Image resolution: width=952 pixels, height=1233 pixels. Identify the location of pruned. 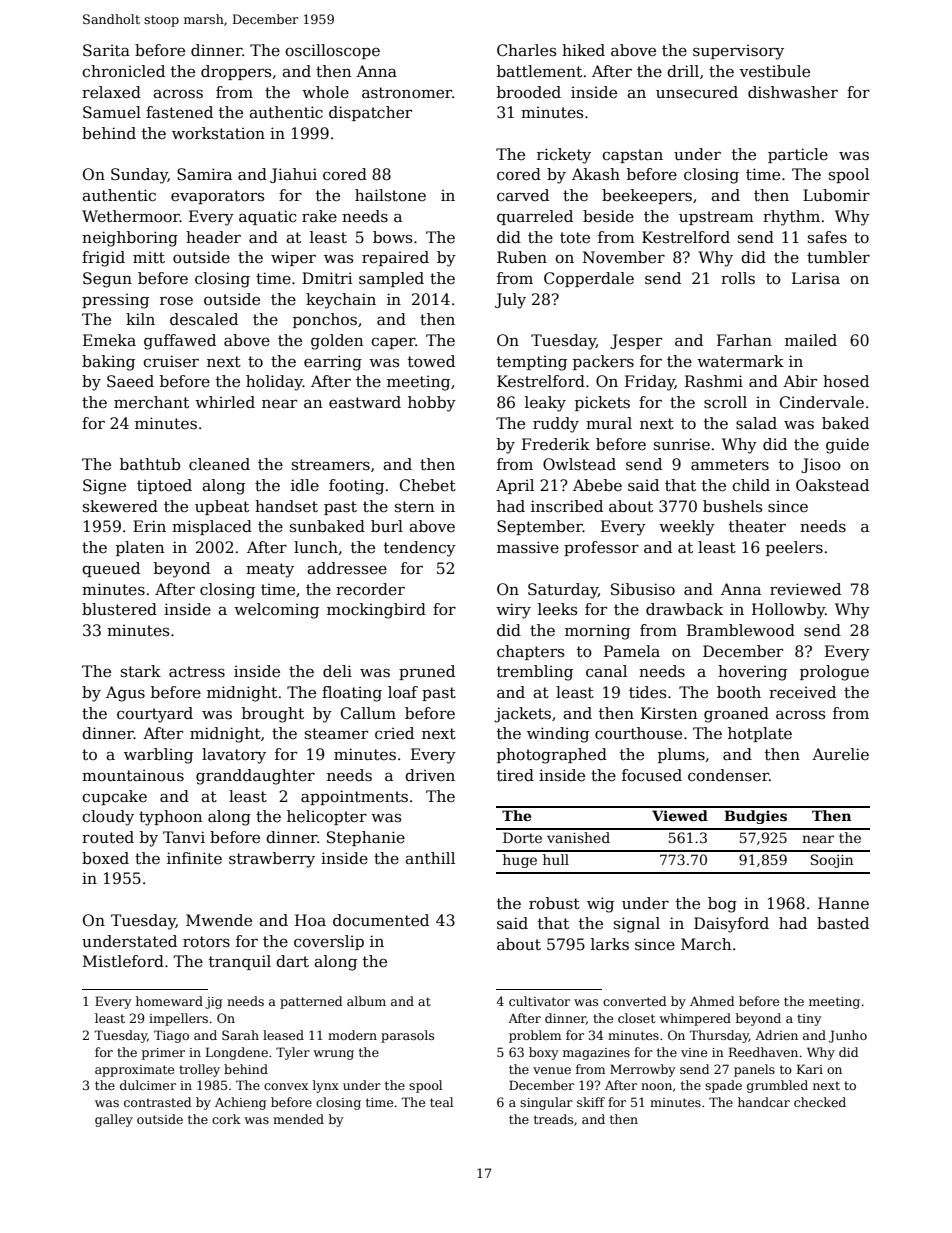
(427, 672).
